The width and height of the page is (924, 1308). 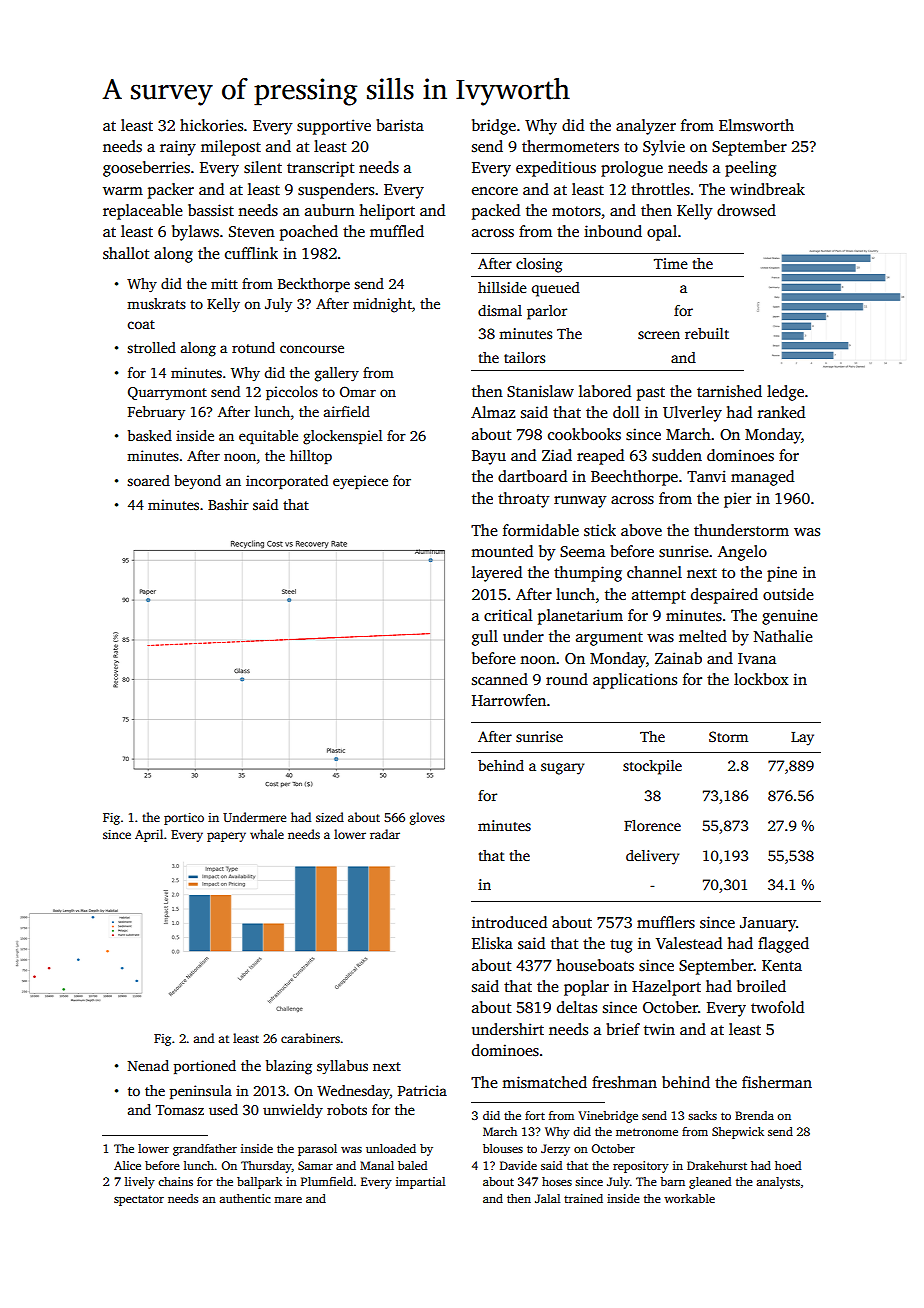 What do you see at coordinates (584, 434) in the page?
I see `cookbooks` at bounding box center [584, 434].
